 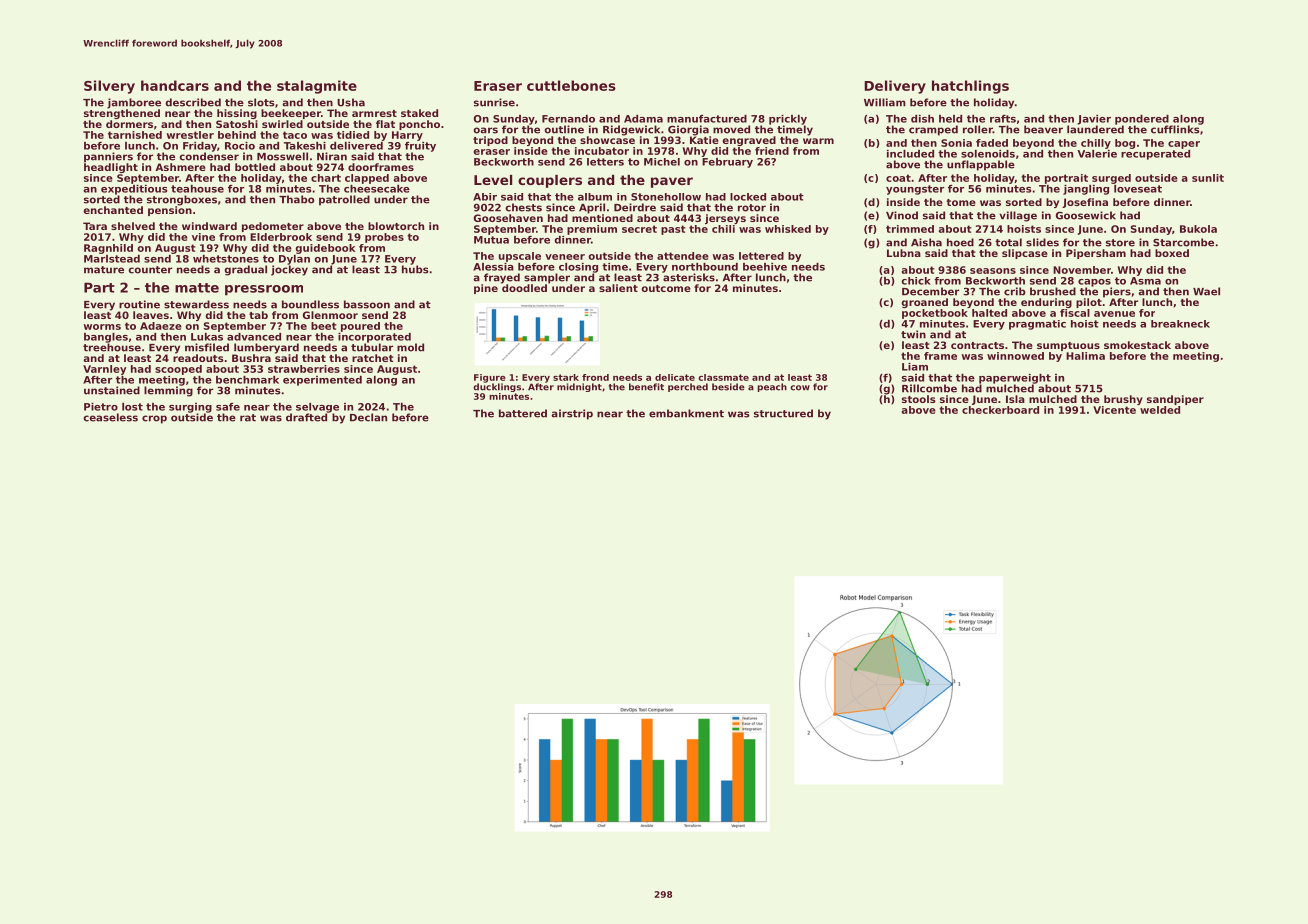 What do you see at coordinates (970, 87) in the page?
I see `hatchlings` at bounding box center [970, 87].
